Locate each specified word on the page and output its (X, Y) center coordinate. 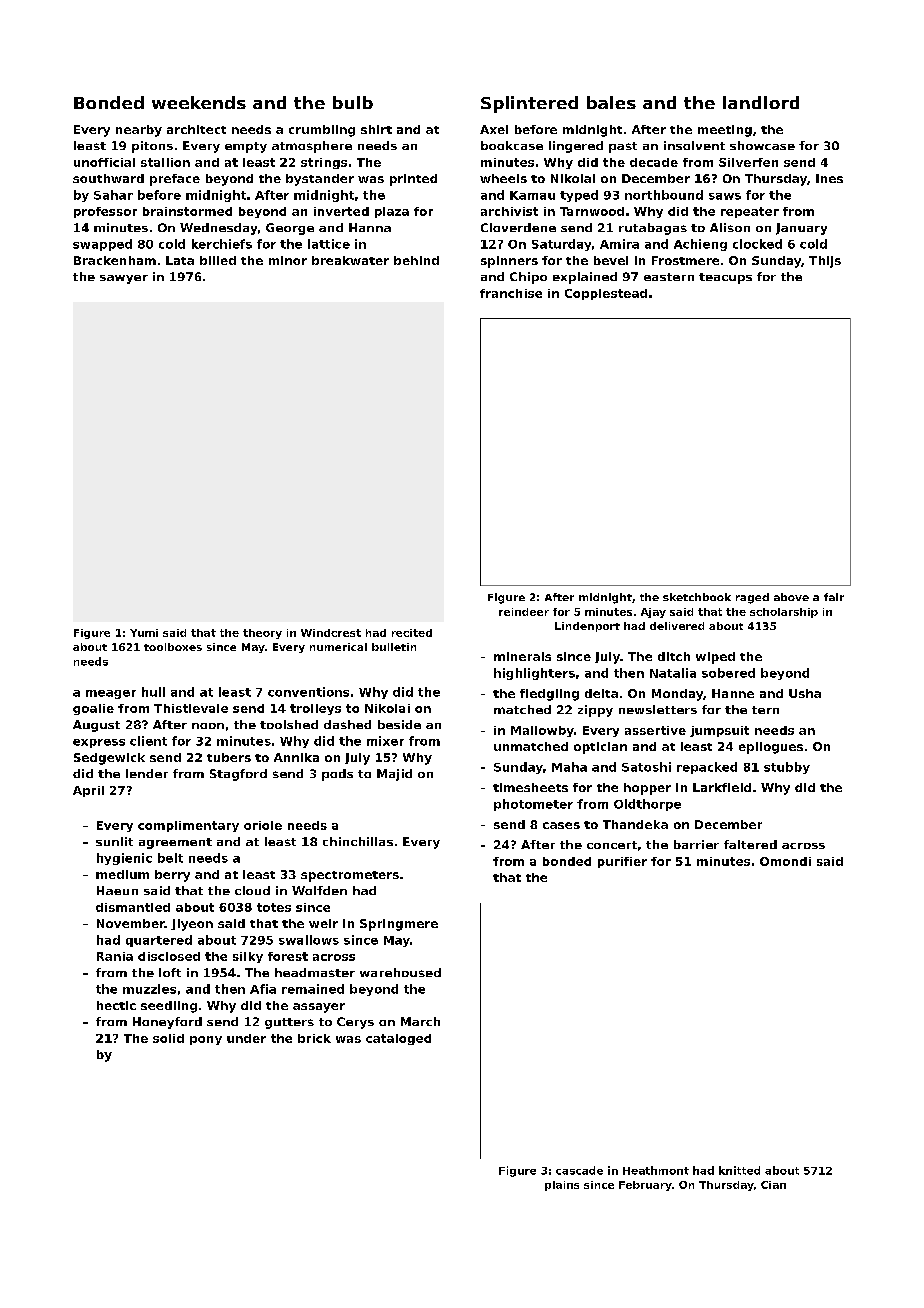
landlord (761, 102)
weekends (199, 102)
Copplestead (606, 294)
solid (168, 1038)
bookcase (512, 145)
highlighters (534, 674)
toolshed (289, 724)
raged (752, 598)
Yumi (144, 633)
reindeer (524, 612)
